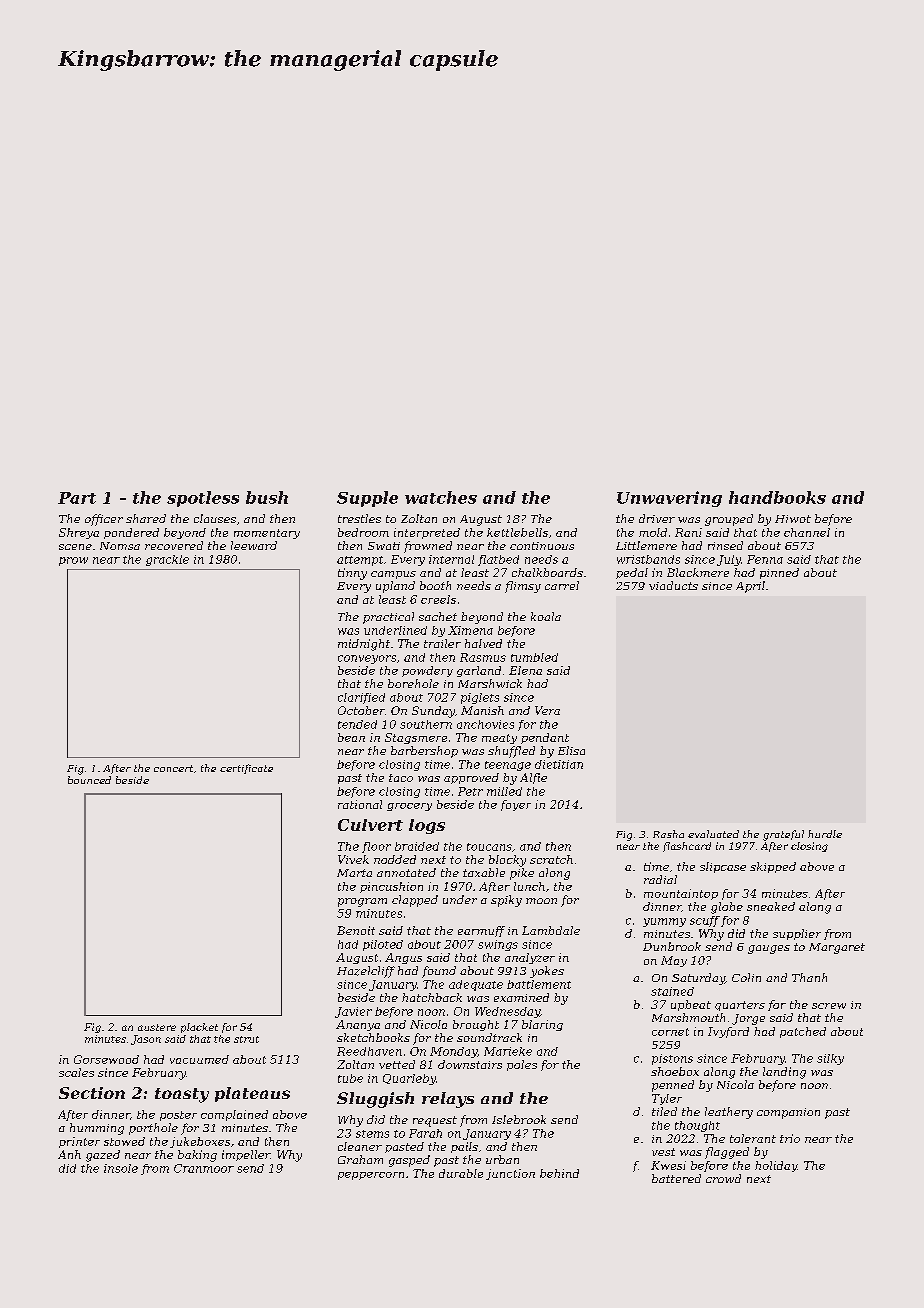 Image resolution: width=924 pixels, height=1308 pixels. I want to click on handbooks, so click(777, 497).
